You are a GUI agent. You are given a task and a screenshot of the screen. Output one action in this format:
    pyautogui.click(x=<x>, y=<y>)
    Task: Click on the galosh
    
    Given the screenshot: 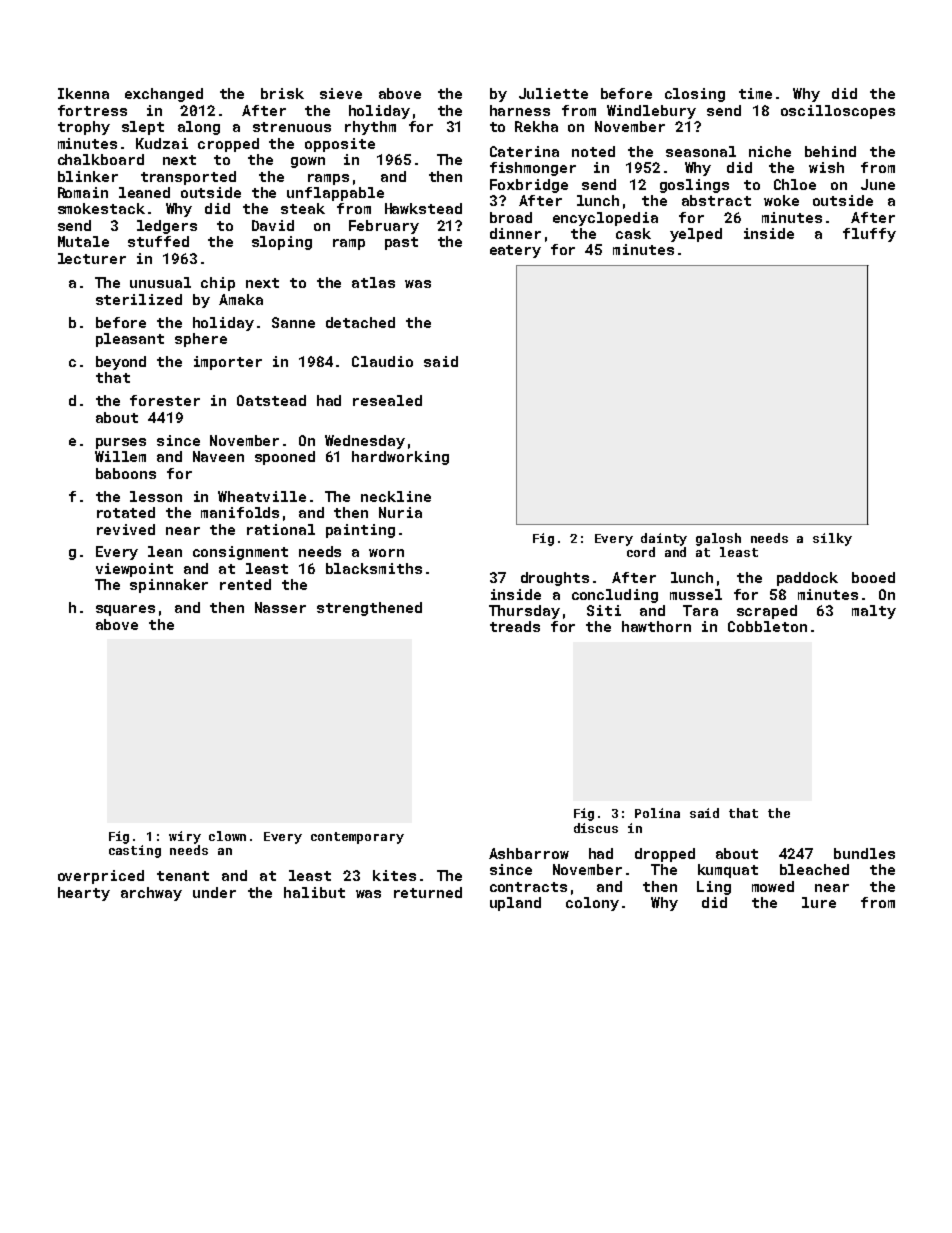 What is the action you would take?
    pyautogui.click(x=718, y=539)
